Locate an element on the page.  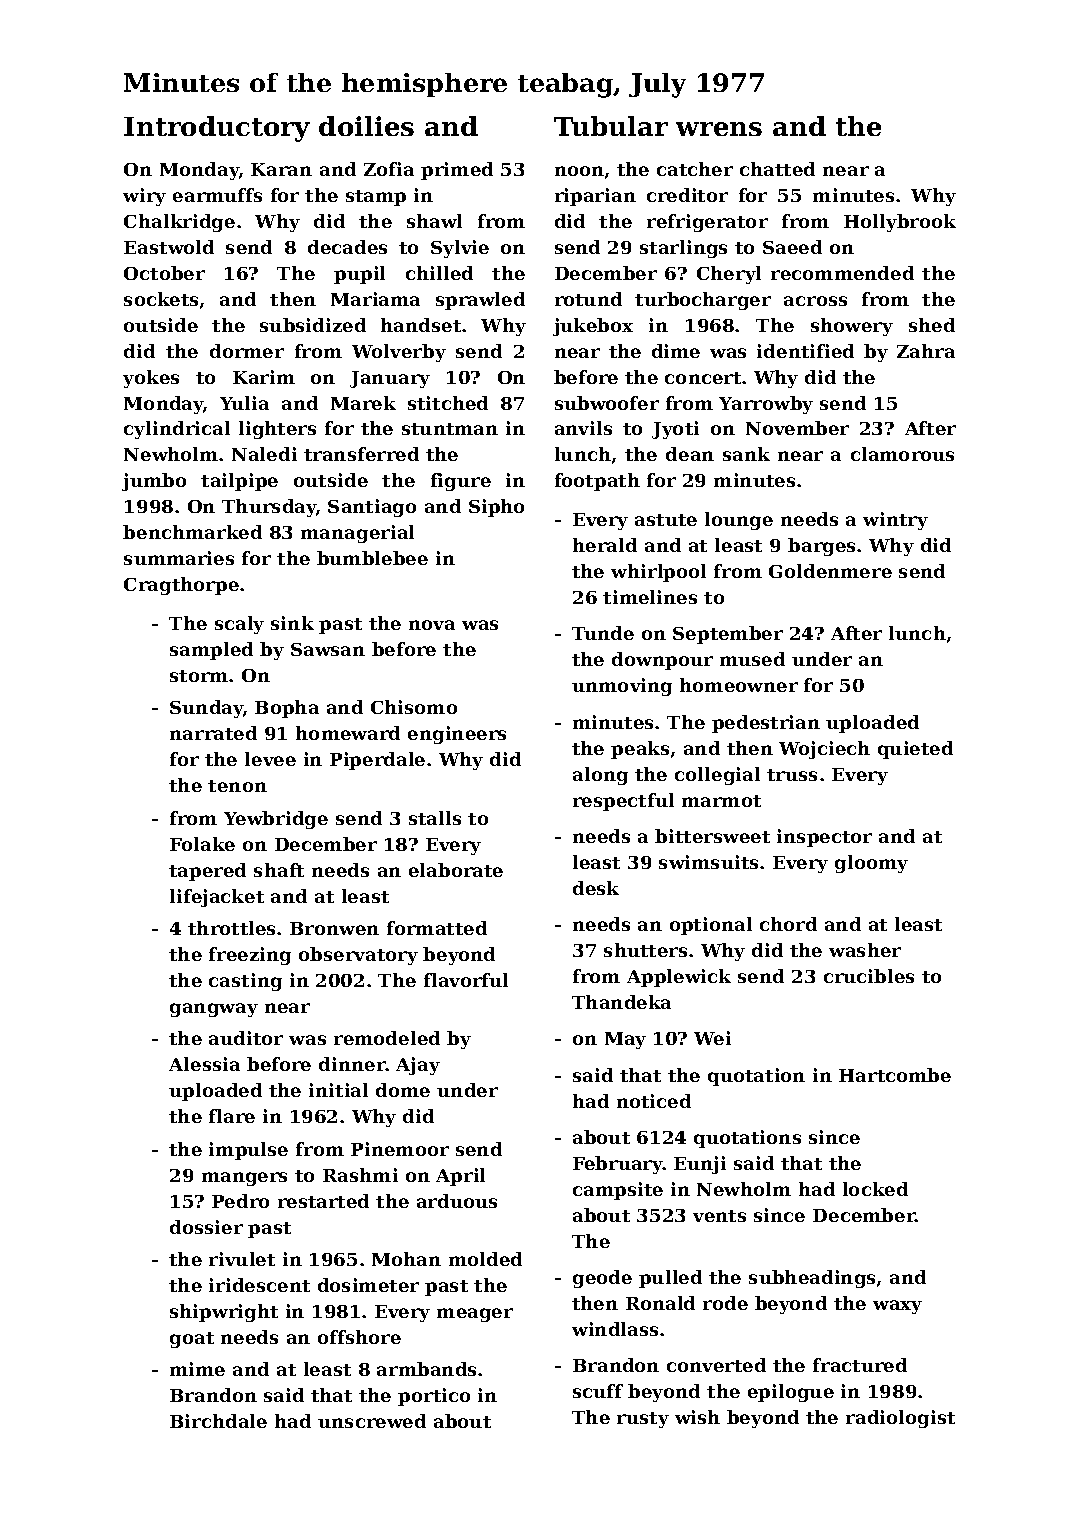
noticed is located at coordinates (654, 1101).
